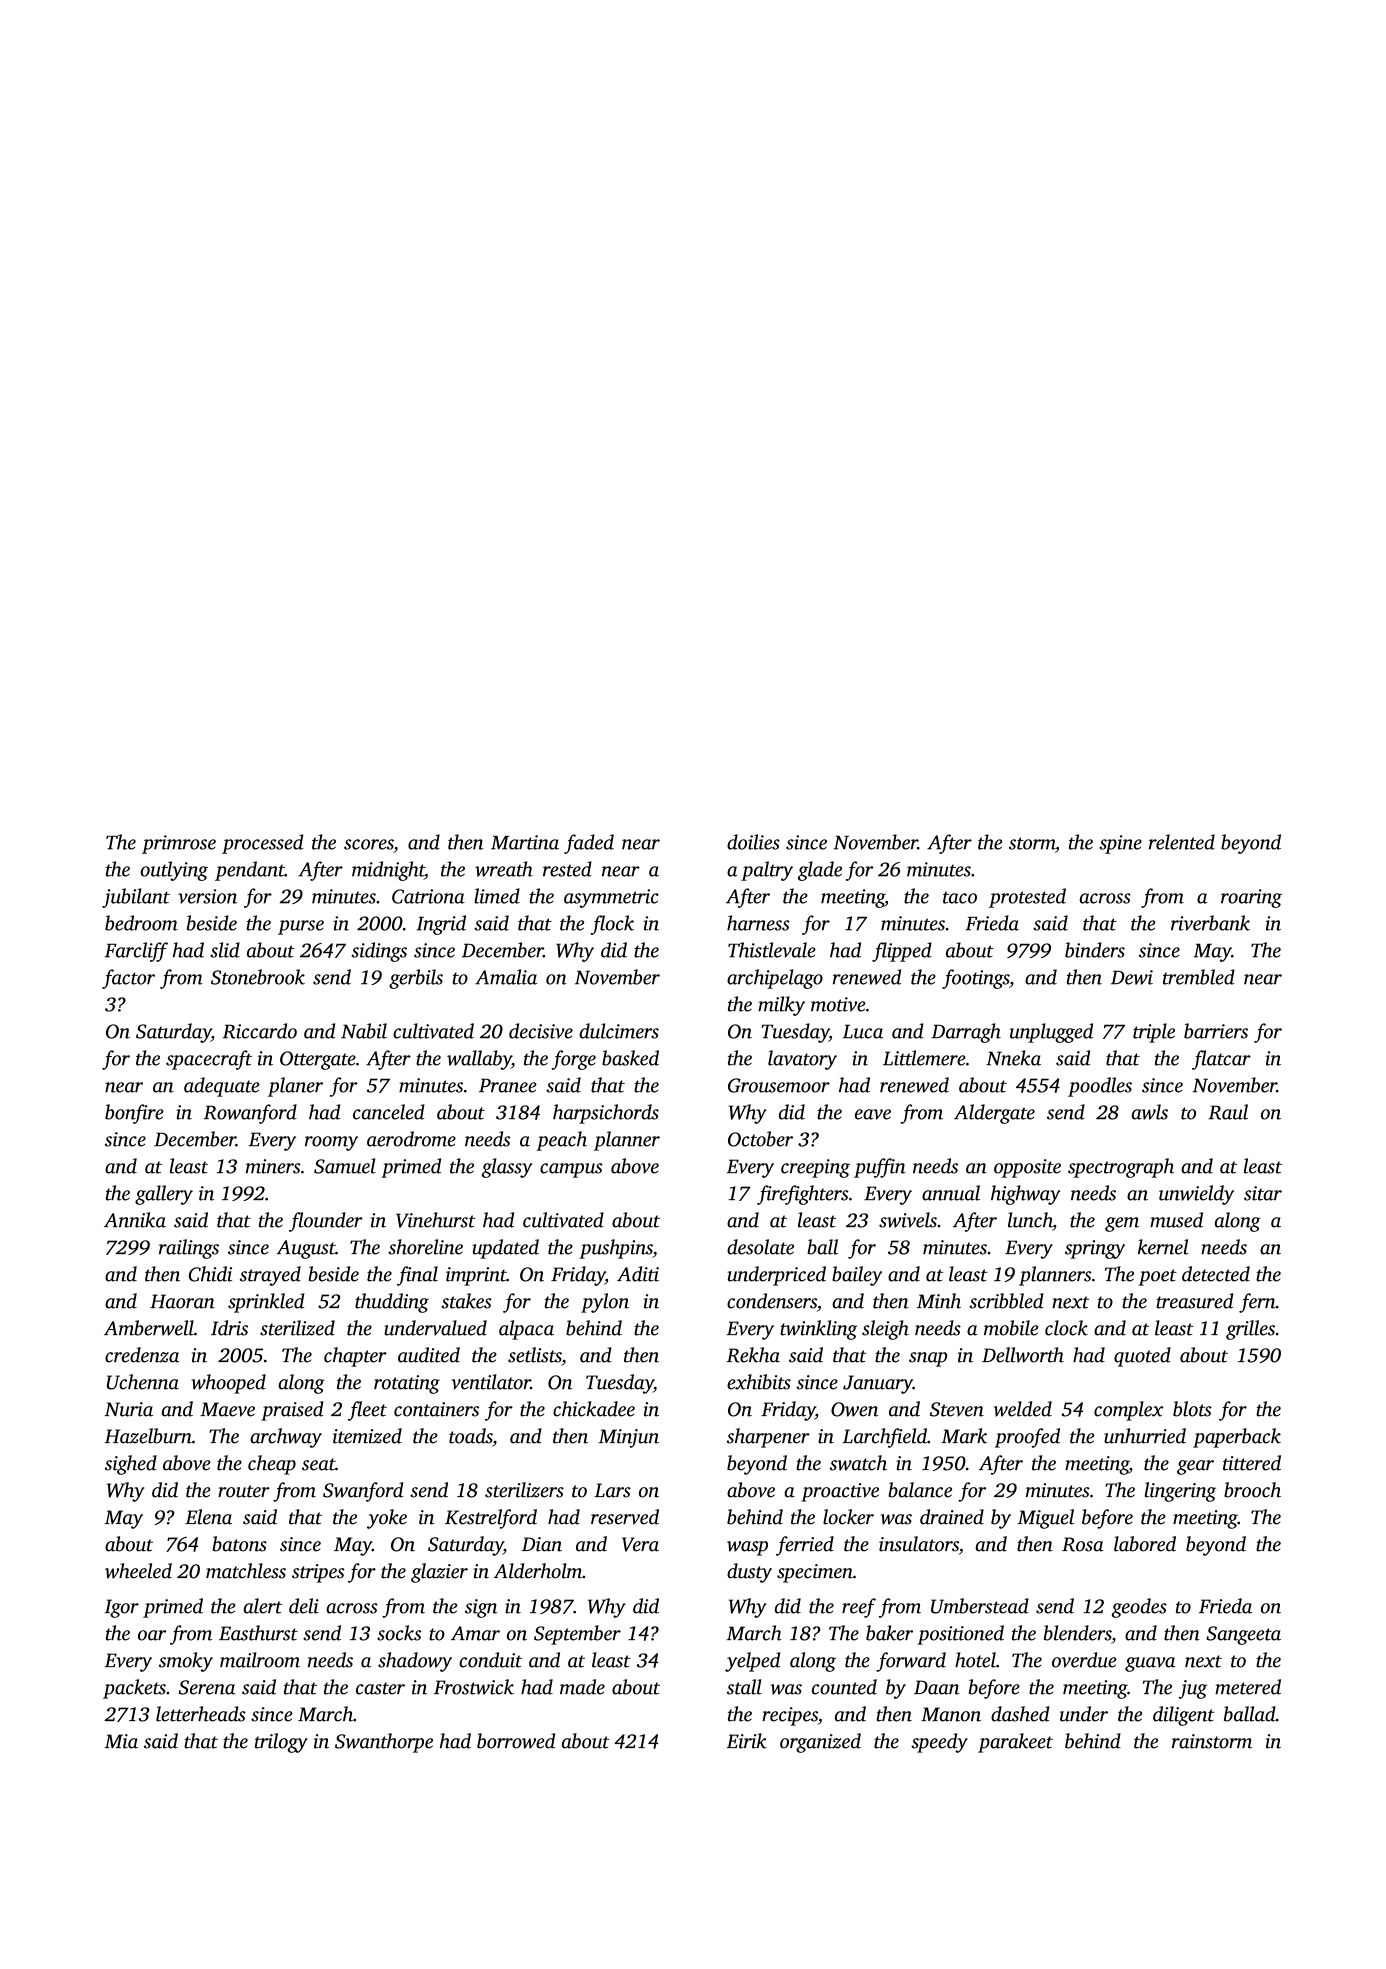 Image resolution: width=1386 pixels, height=1969 pixels. What do you see at coordinates (121, 1741) in the document?
I see `Mia` at bounding box center [121, 1741].
